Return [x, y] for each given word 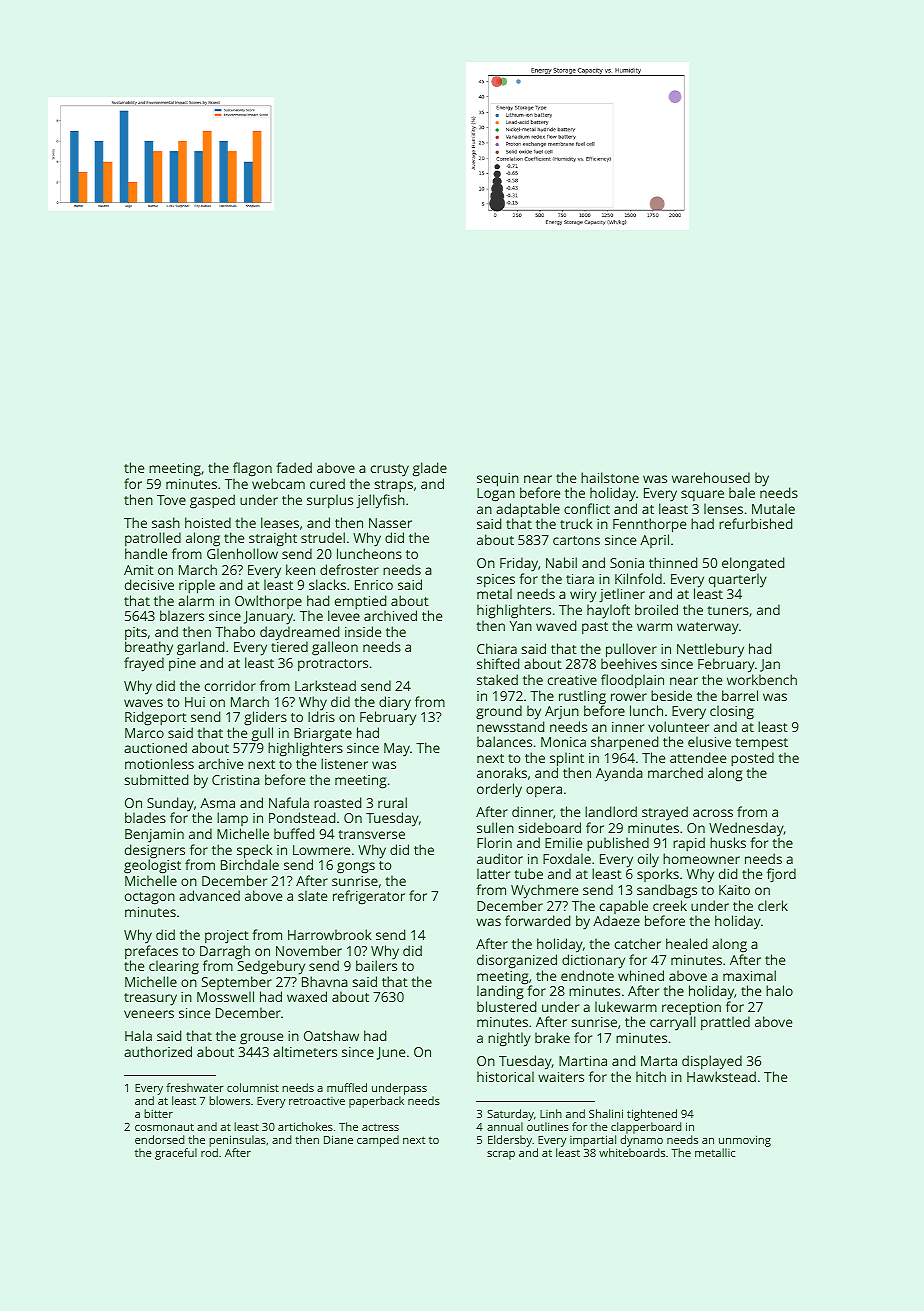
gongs [356, 868]
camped [378, 1141]
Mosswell [225, 996]
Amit [139, 570]
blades [145, 817]
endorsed [160, 1139]
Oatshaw [331, 1035]
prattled [725, 1023]
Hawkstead [721, 1076]
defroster [349, 569]
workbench [762, 679]
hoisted [208, 522]
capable [624, 907]
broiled [656, 609]
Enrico [374, 585]
